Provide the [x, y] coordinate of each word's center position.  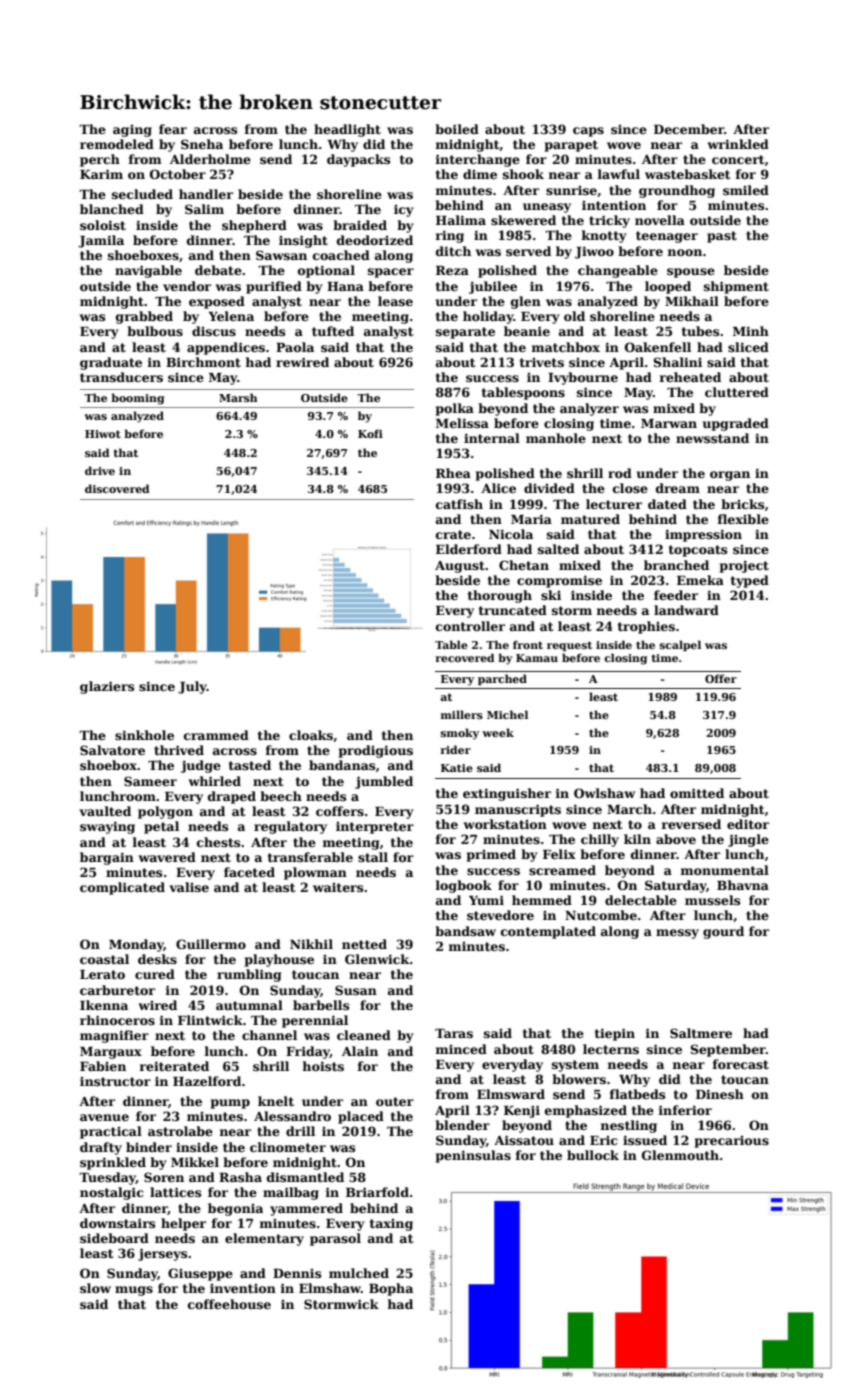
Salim [204, 209]
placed [361, 1117]
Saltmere [701, 1033]
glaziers [107, 687]
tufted [333, 331]
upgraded [736, 424]
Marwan [669, 423]
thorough [500, 596]
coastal [104, 959]
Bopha [391, 1289]
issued [645, 1140]
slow [95, 1288]
